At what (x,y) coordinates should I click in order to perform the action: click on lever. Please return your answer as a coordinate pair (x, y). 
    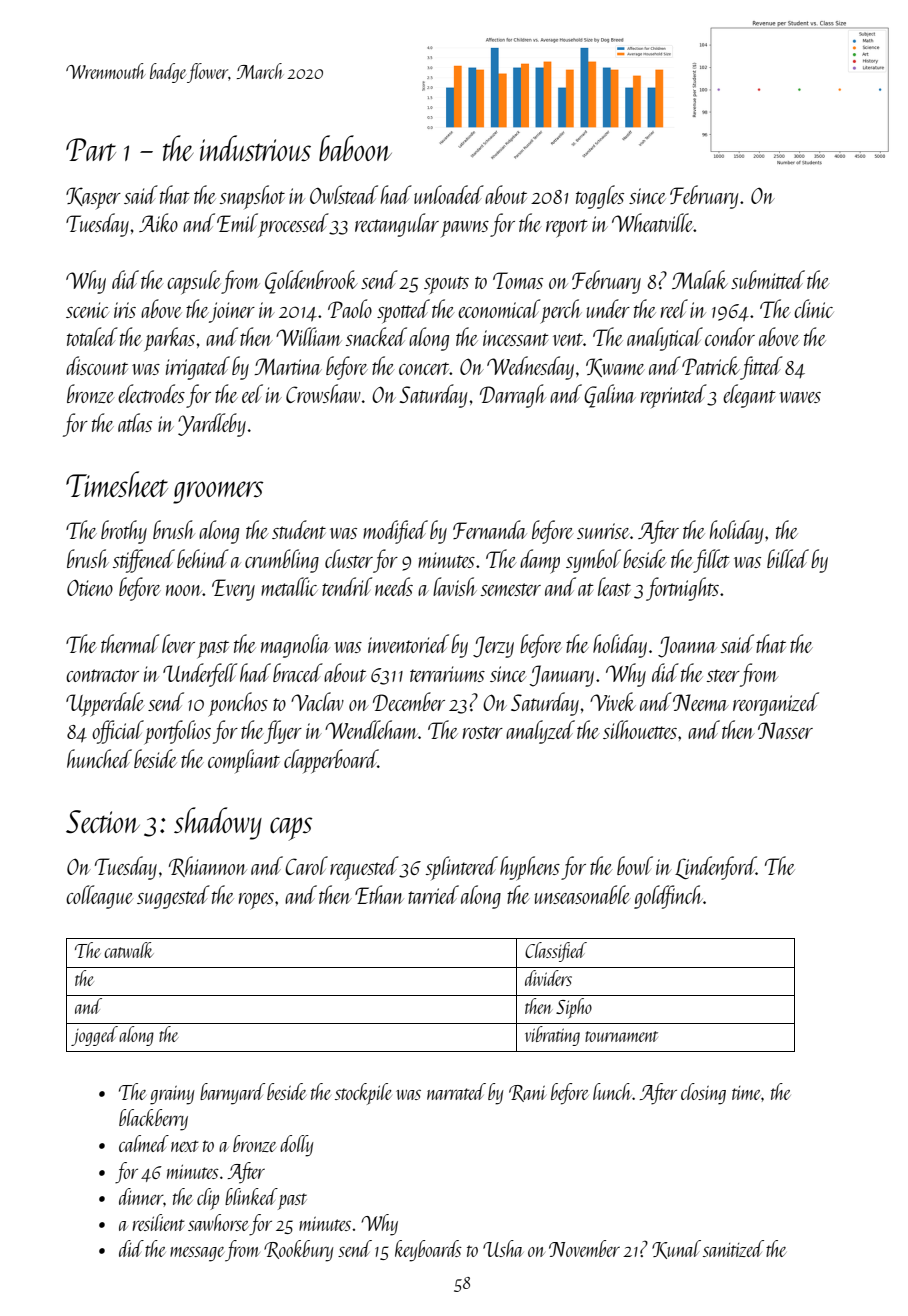
    Looking at the image, I should click on (178, 643).
